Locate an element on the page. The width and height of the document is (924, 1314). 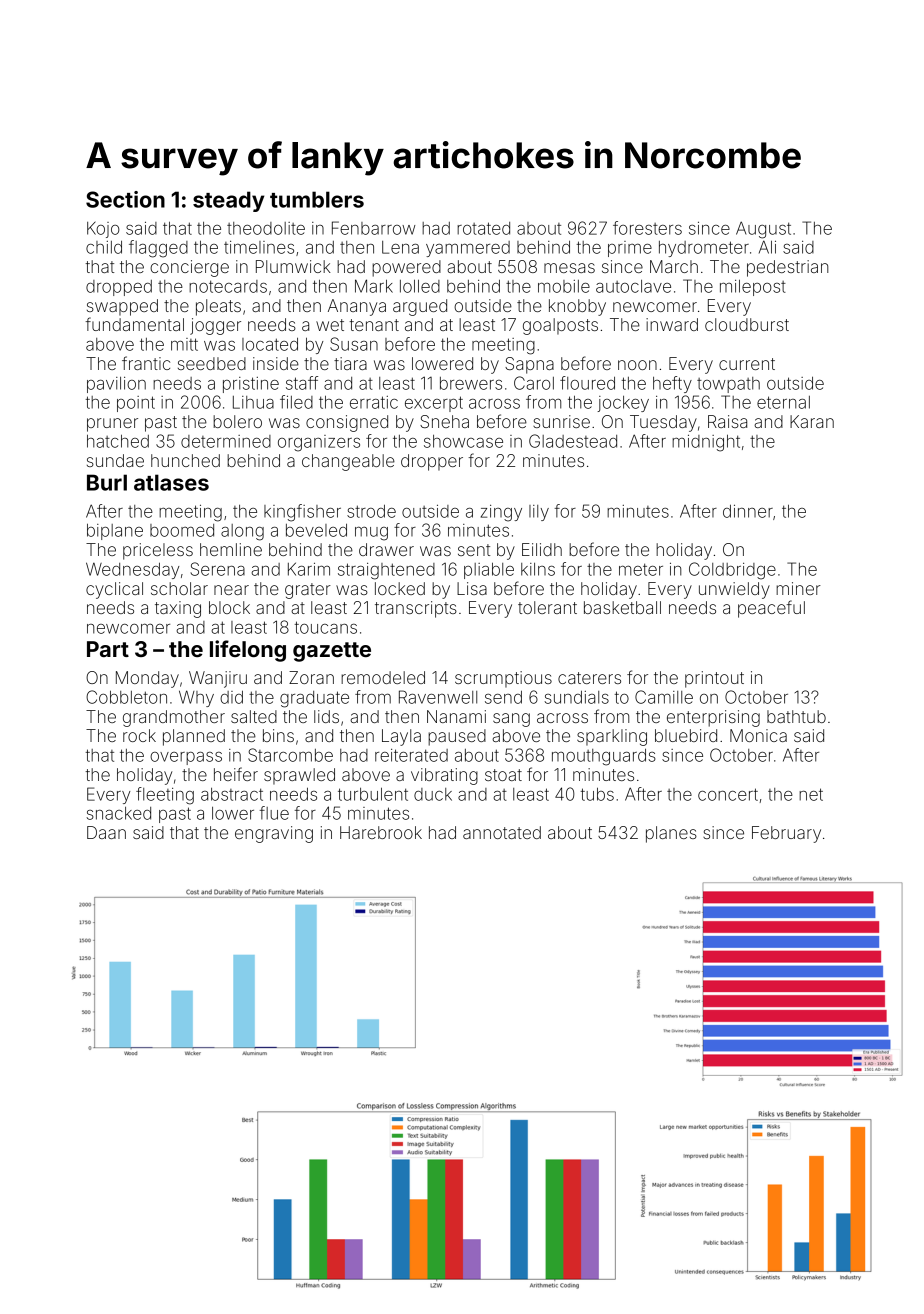
rotated is located at coordinates (483, 228).
